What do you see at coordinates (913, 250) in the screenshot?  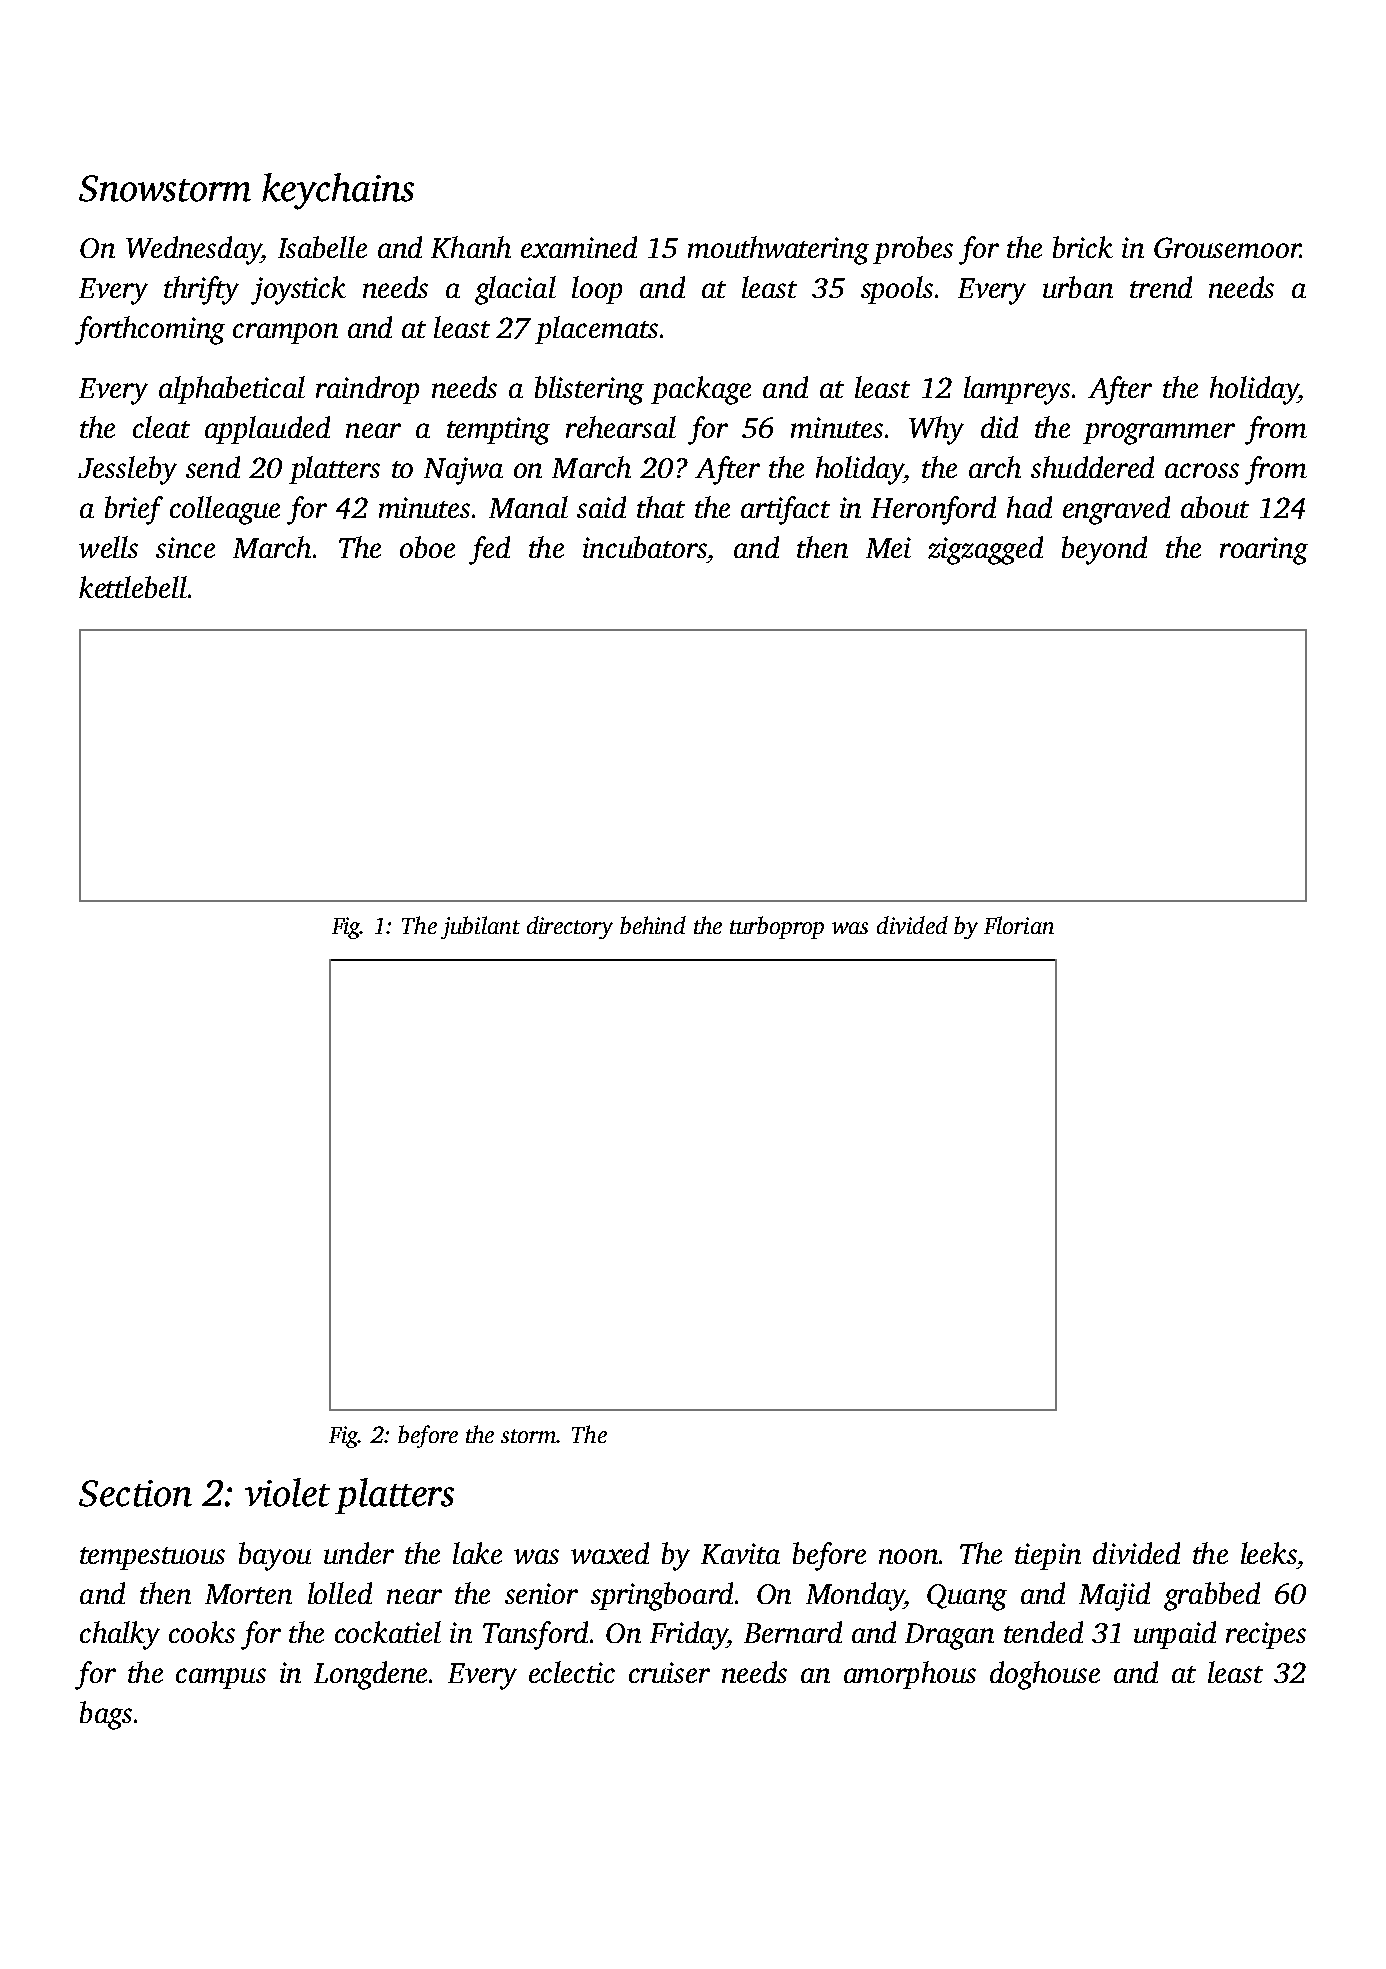 I see `probes` at bounding box center [913, 250].
